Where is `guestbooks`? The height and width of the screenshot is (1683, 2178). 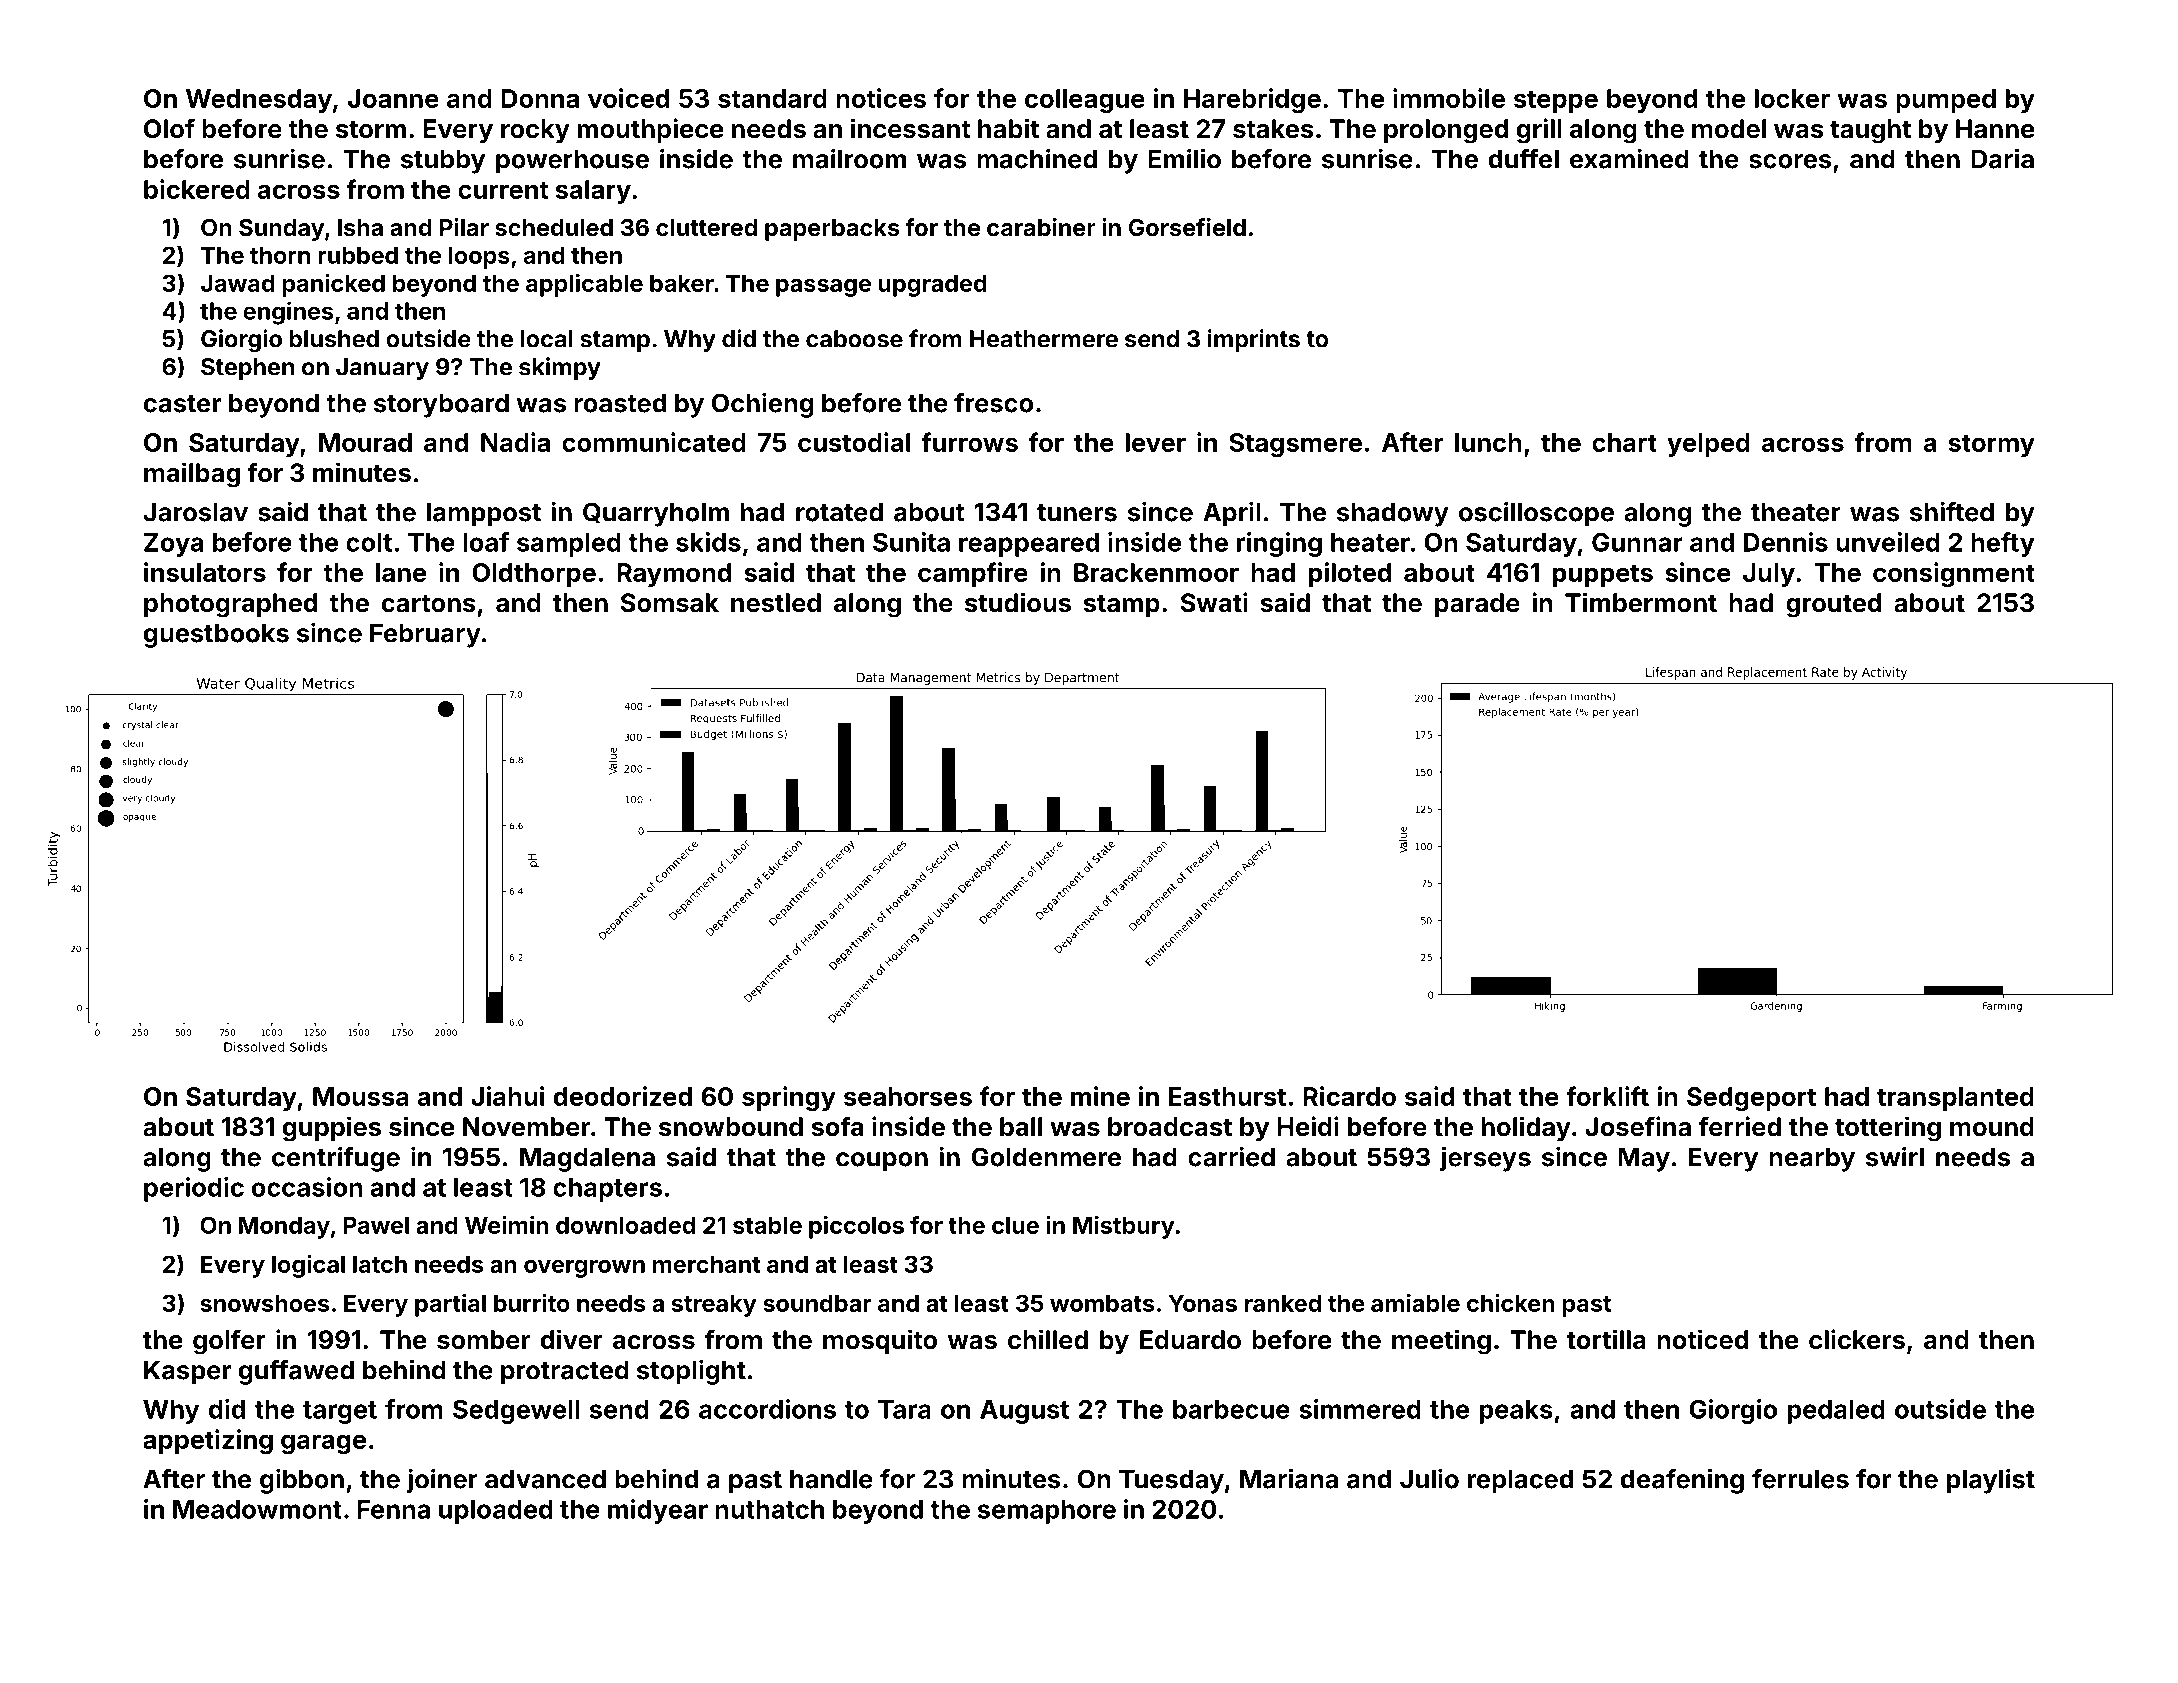
guestbooks is located at coordinates (216, 635).
